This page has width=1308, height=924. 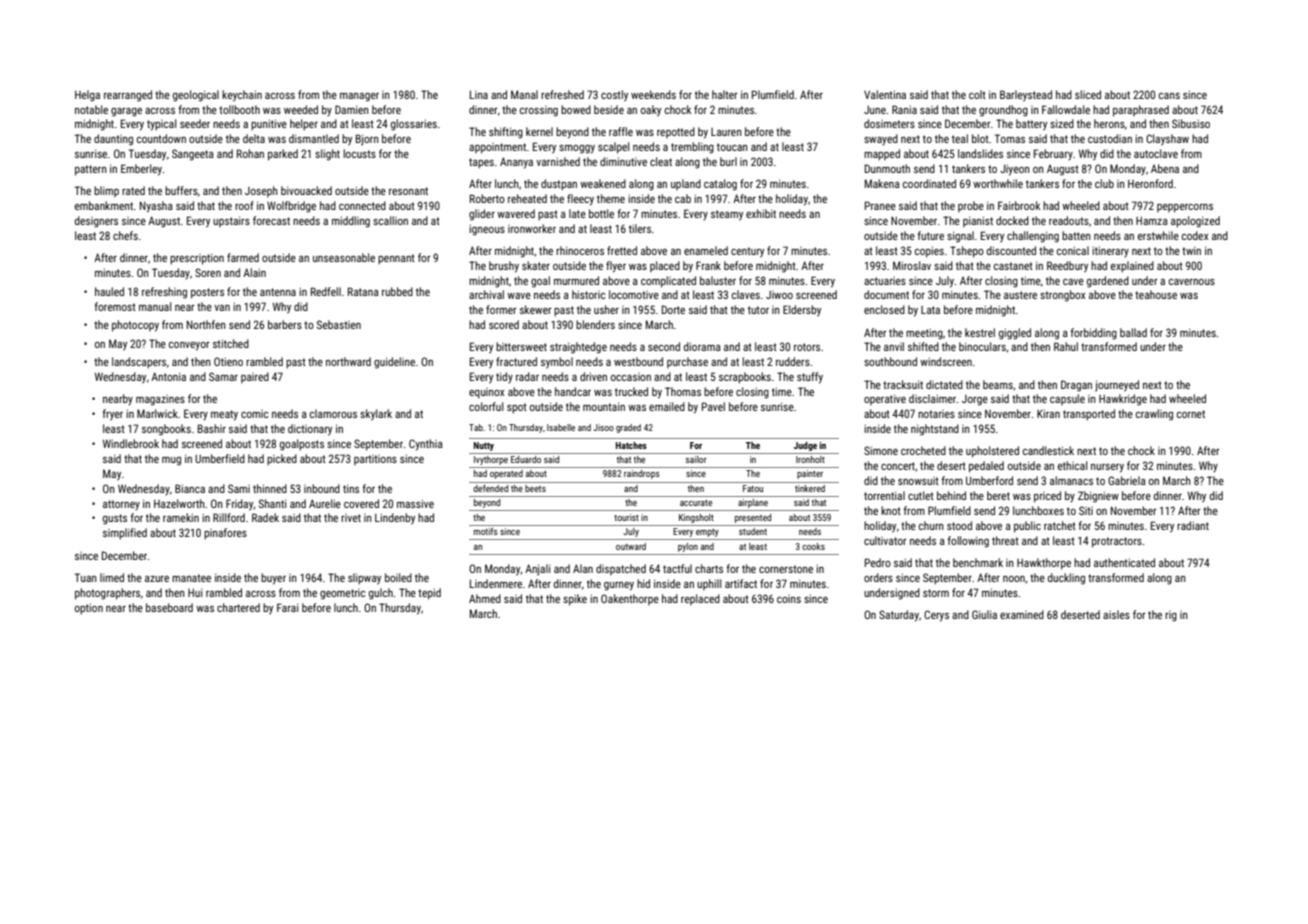 What do you see at coordinates (745, 378) in the page?
I see `scrapbooks` at bounding box center [745, 378].
